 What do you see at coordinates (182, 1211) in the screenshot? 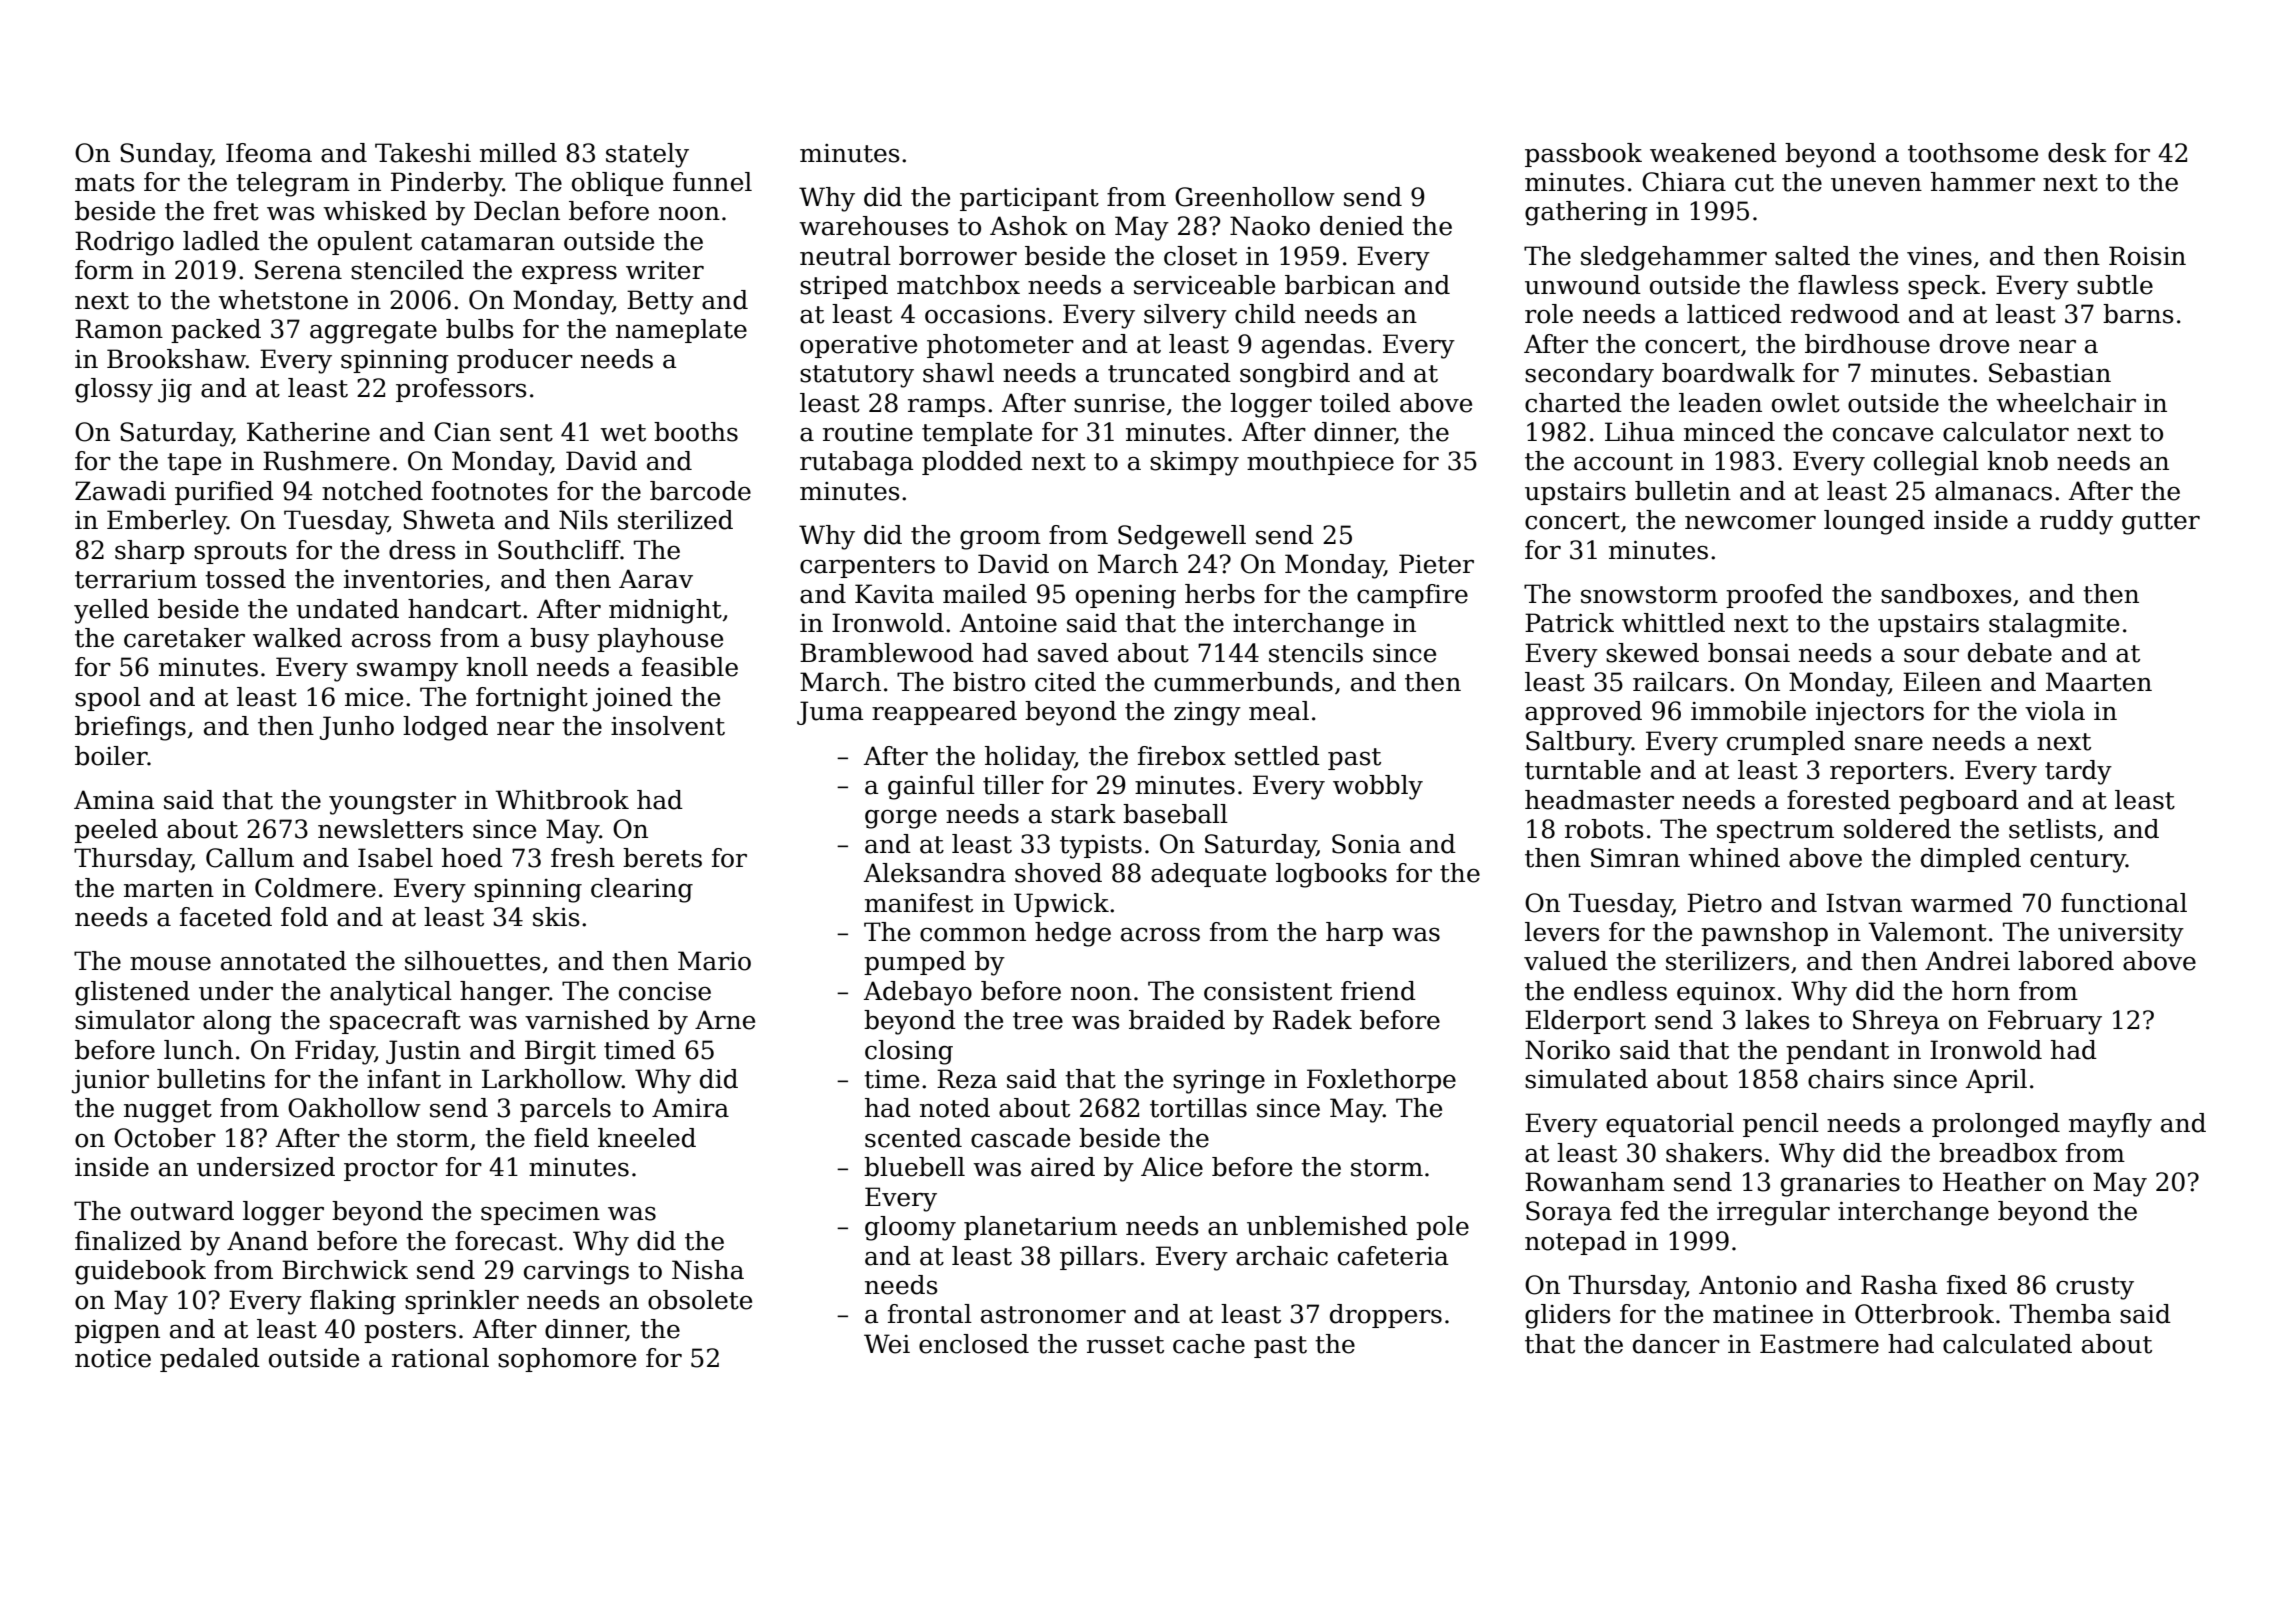
I see `outward` at bounding box center [182, 1211].
